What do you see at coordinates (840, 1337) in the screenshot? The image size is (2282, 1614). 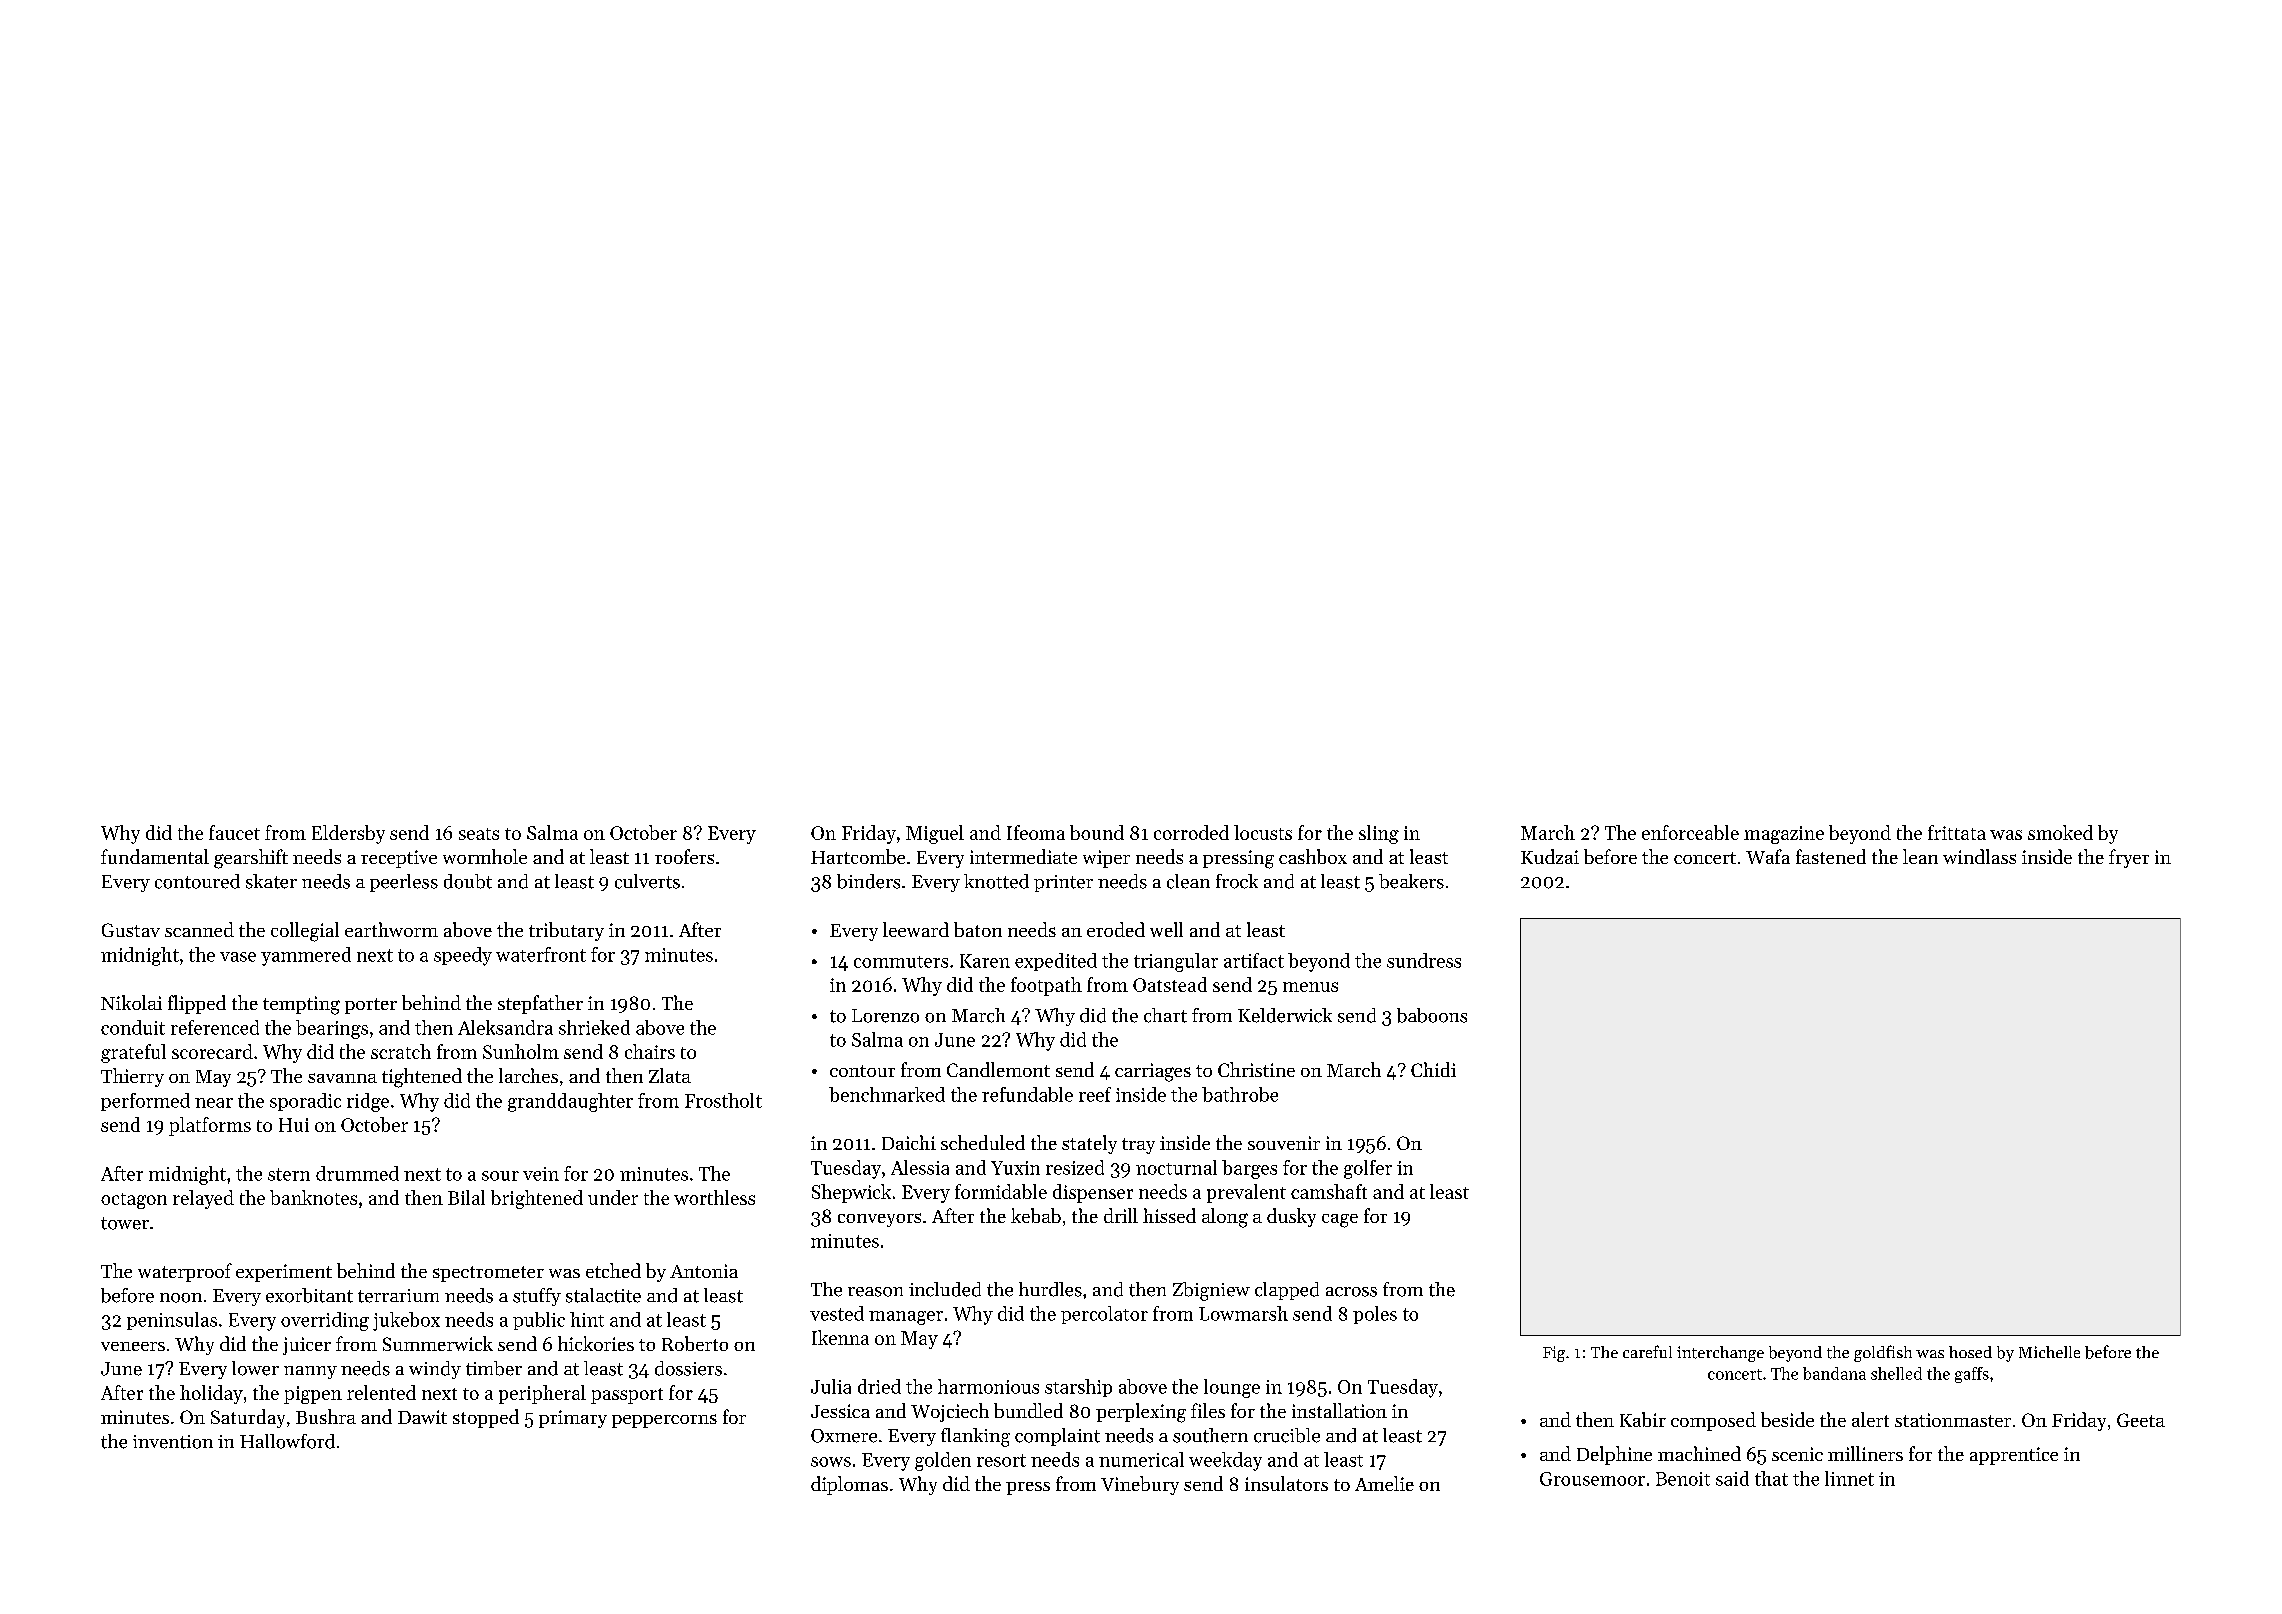 I see `Ikenna` at bounding box center [840, 1337].
